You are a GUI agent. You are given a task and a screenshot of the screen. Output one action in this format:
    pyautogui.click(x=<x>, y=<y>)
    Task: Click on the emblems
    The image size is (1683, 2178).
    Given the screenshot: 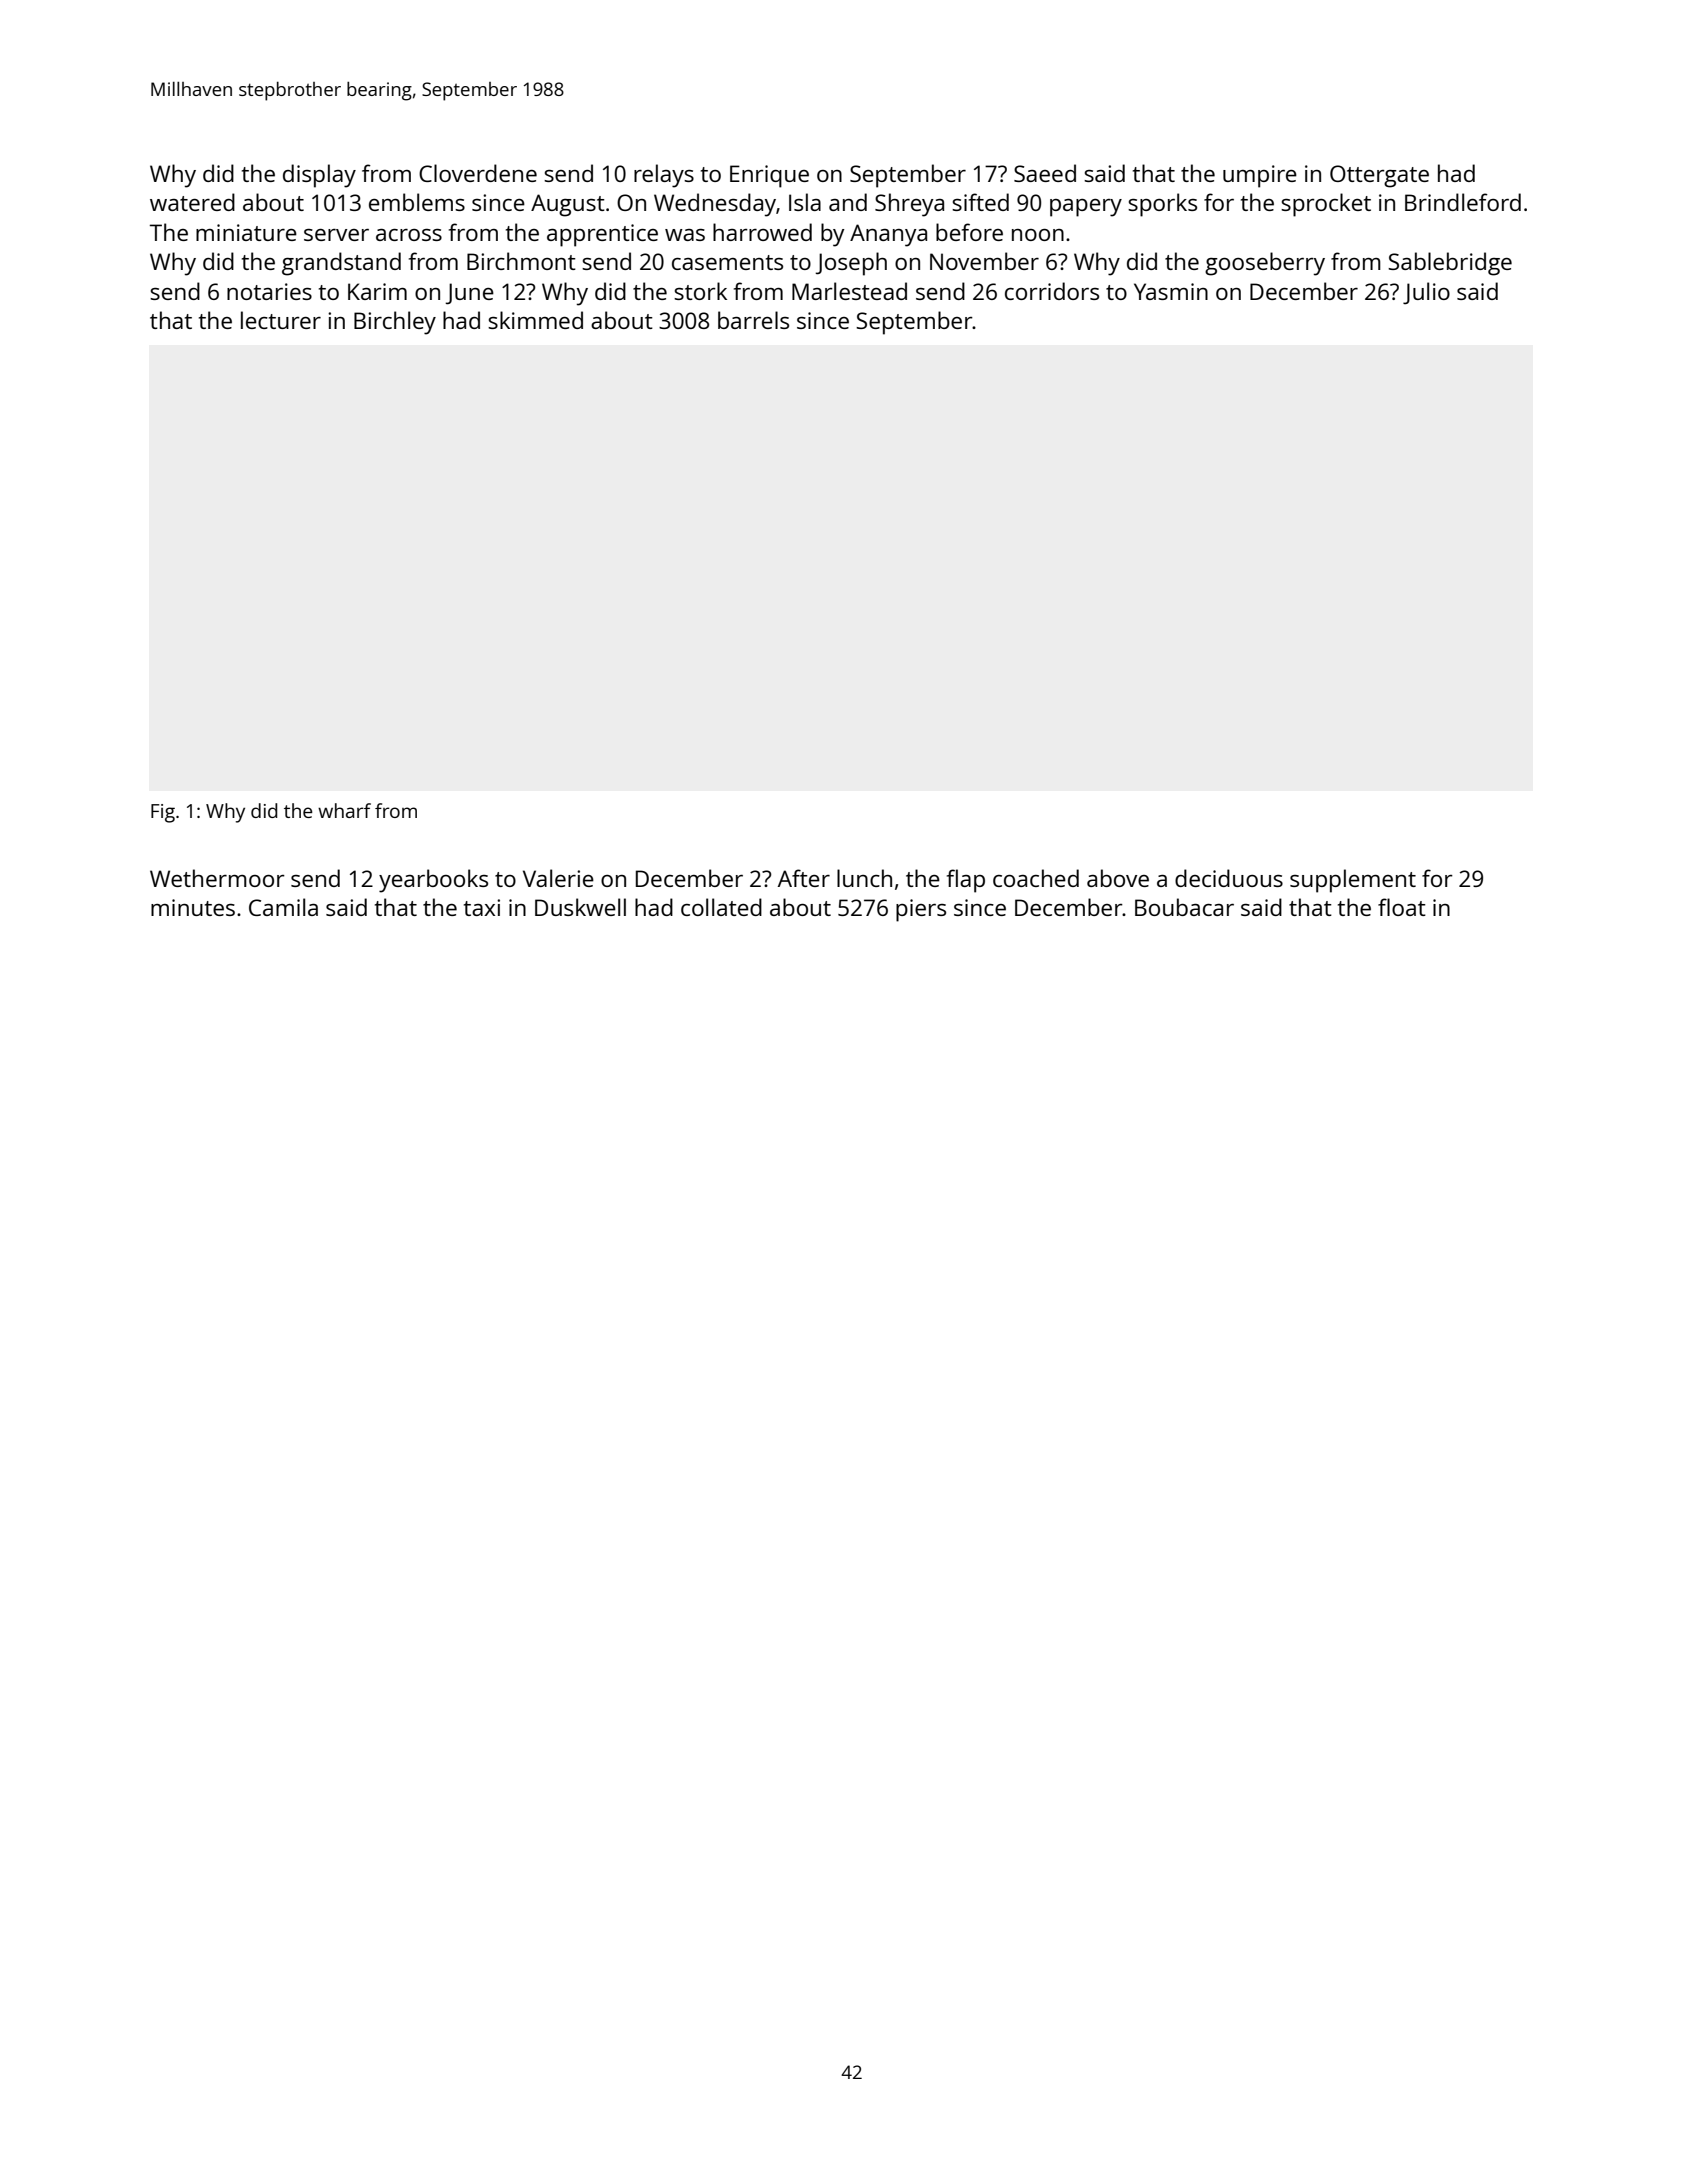 What is the action you would take?
    pyautogui.click(x=417, y=202)
